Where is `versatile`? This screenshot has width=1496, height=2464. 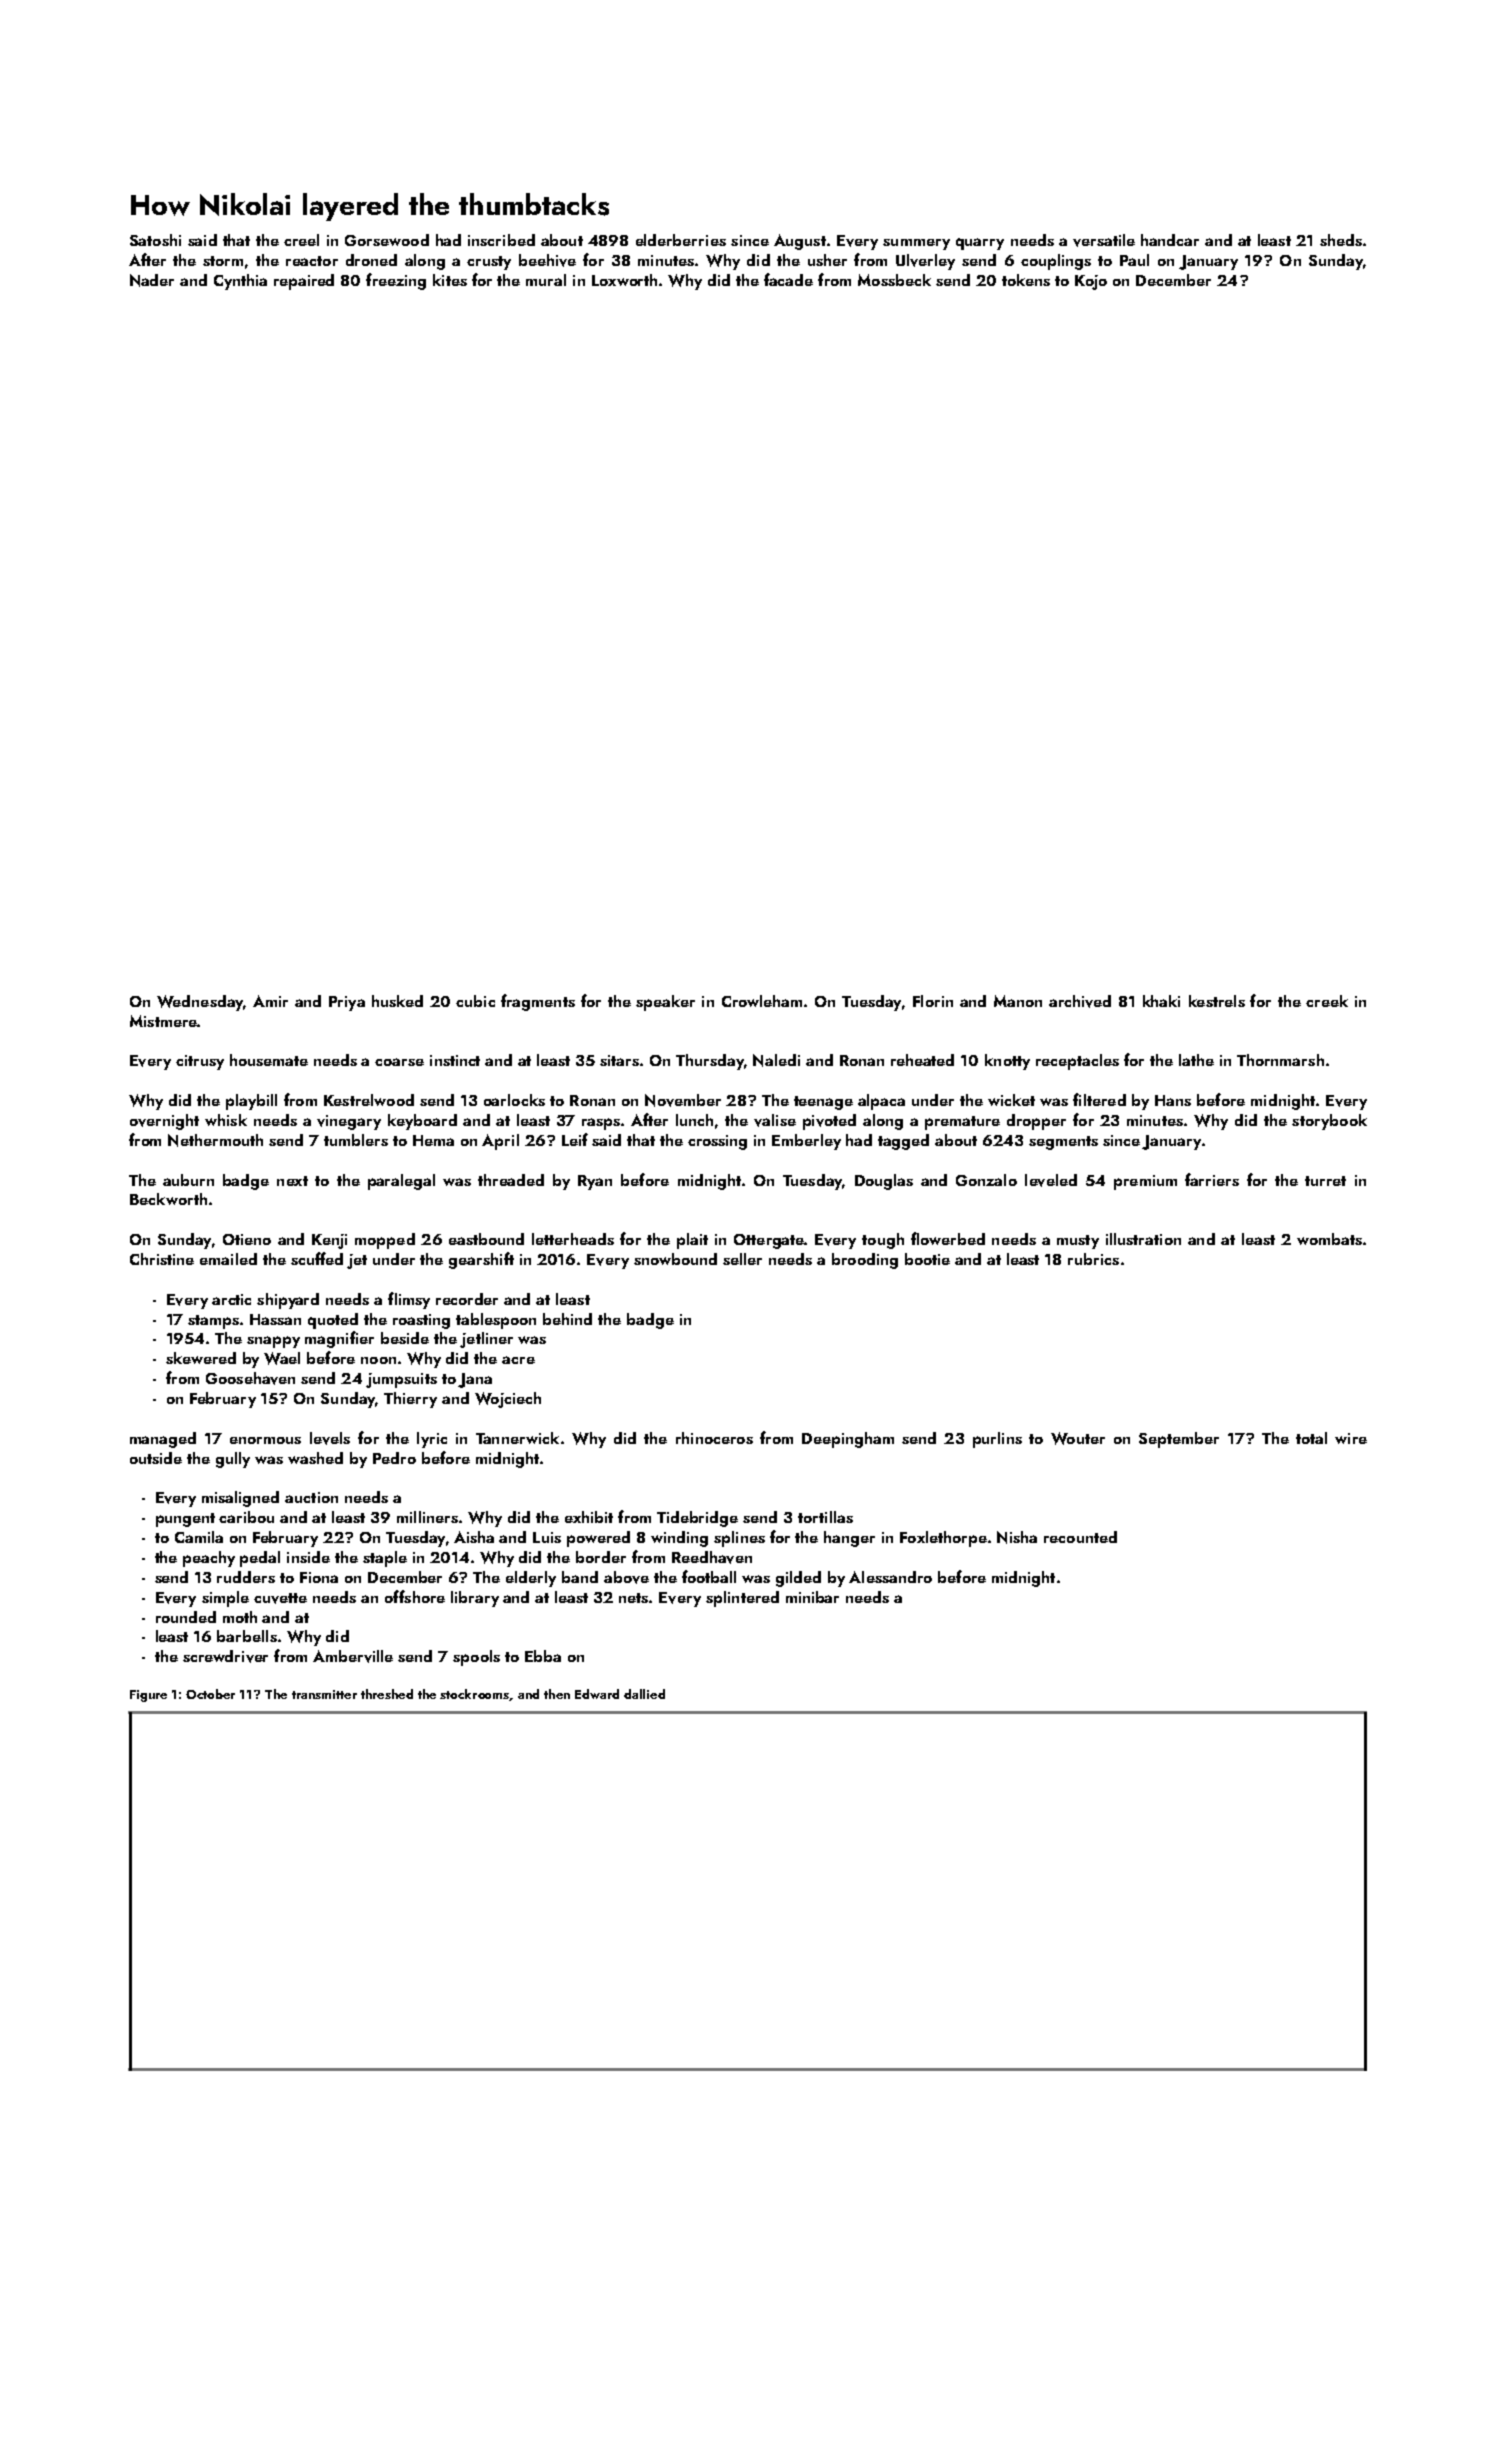
versatile is located at coordinates (1104, 240).
